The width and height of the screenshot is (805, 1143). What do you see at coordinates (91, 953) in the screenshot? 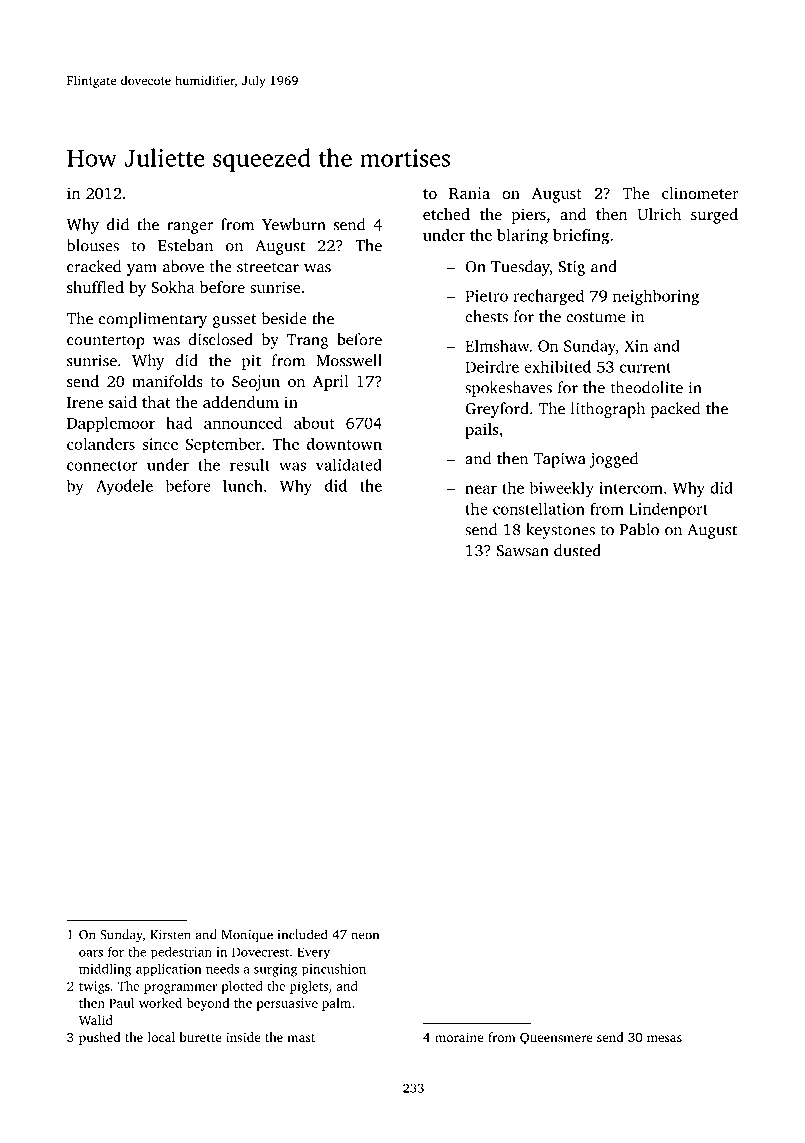
I see `oars` at bounding box center [91, 953].
